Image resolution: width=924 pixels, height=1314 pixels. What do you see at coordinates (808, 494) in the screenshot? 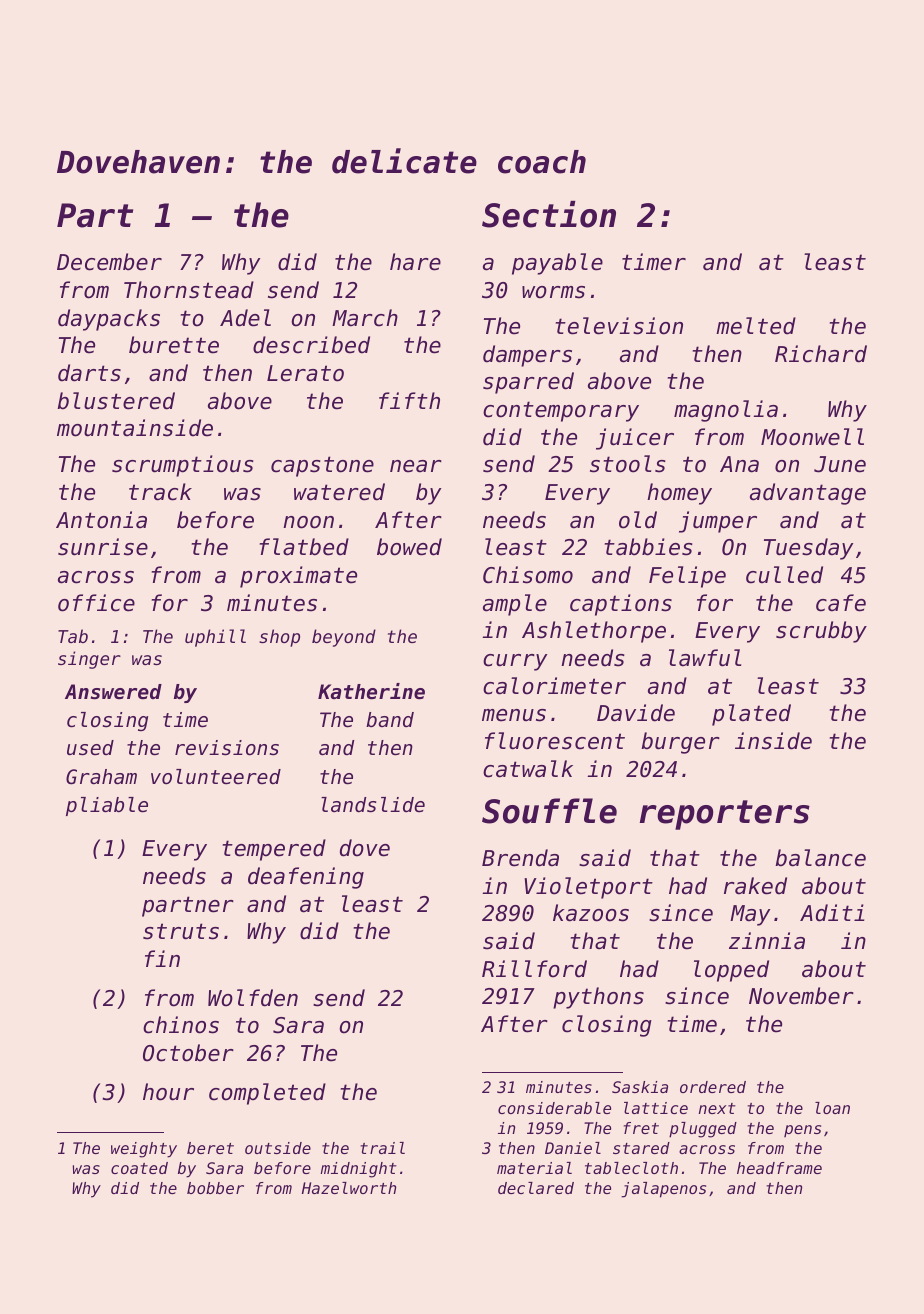
I see `advantage` at bounding box center [808, 494].
